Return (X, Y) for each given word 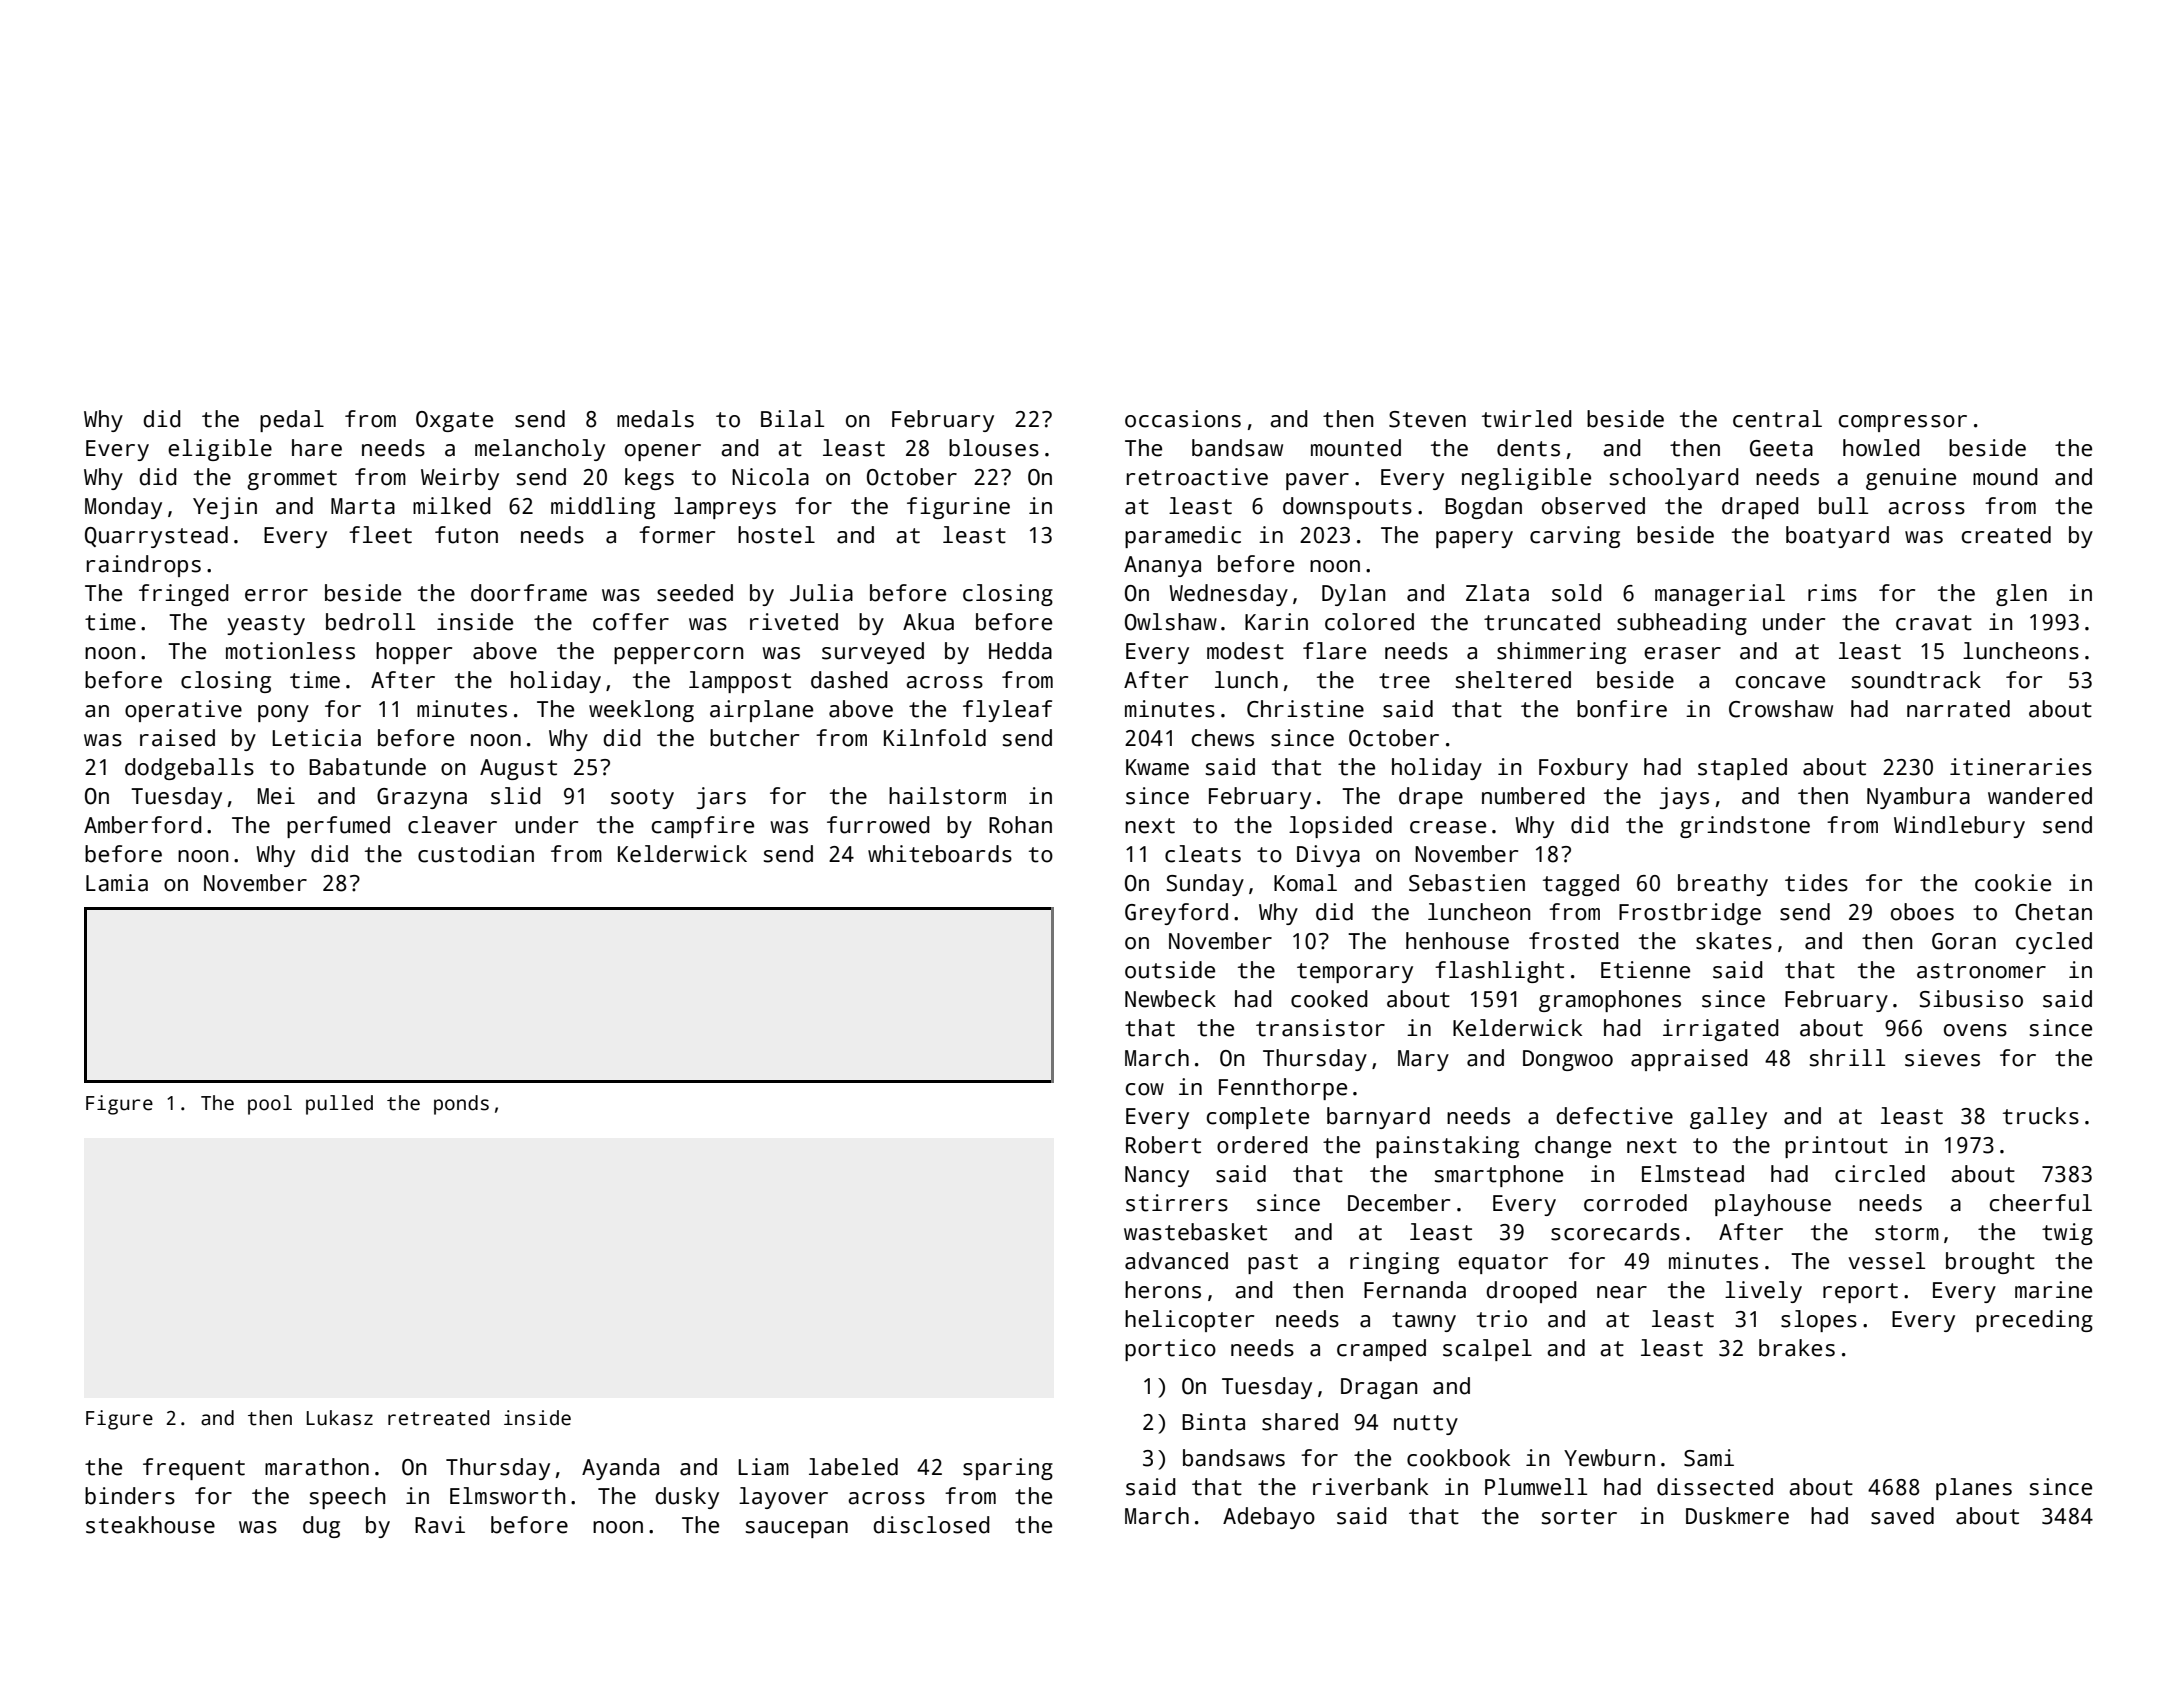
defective (1614, 1116)
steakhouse (150, 1525)
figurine (958, 508)
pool (270, 1105)
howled (1881, 448)
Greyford (1176, 914)
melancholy (540, 450)
